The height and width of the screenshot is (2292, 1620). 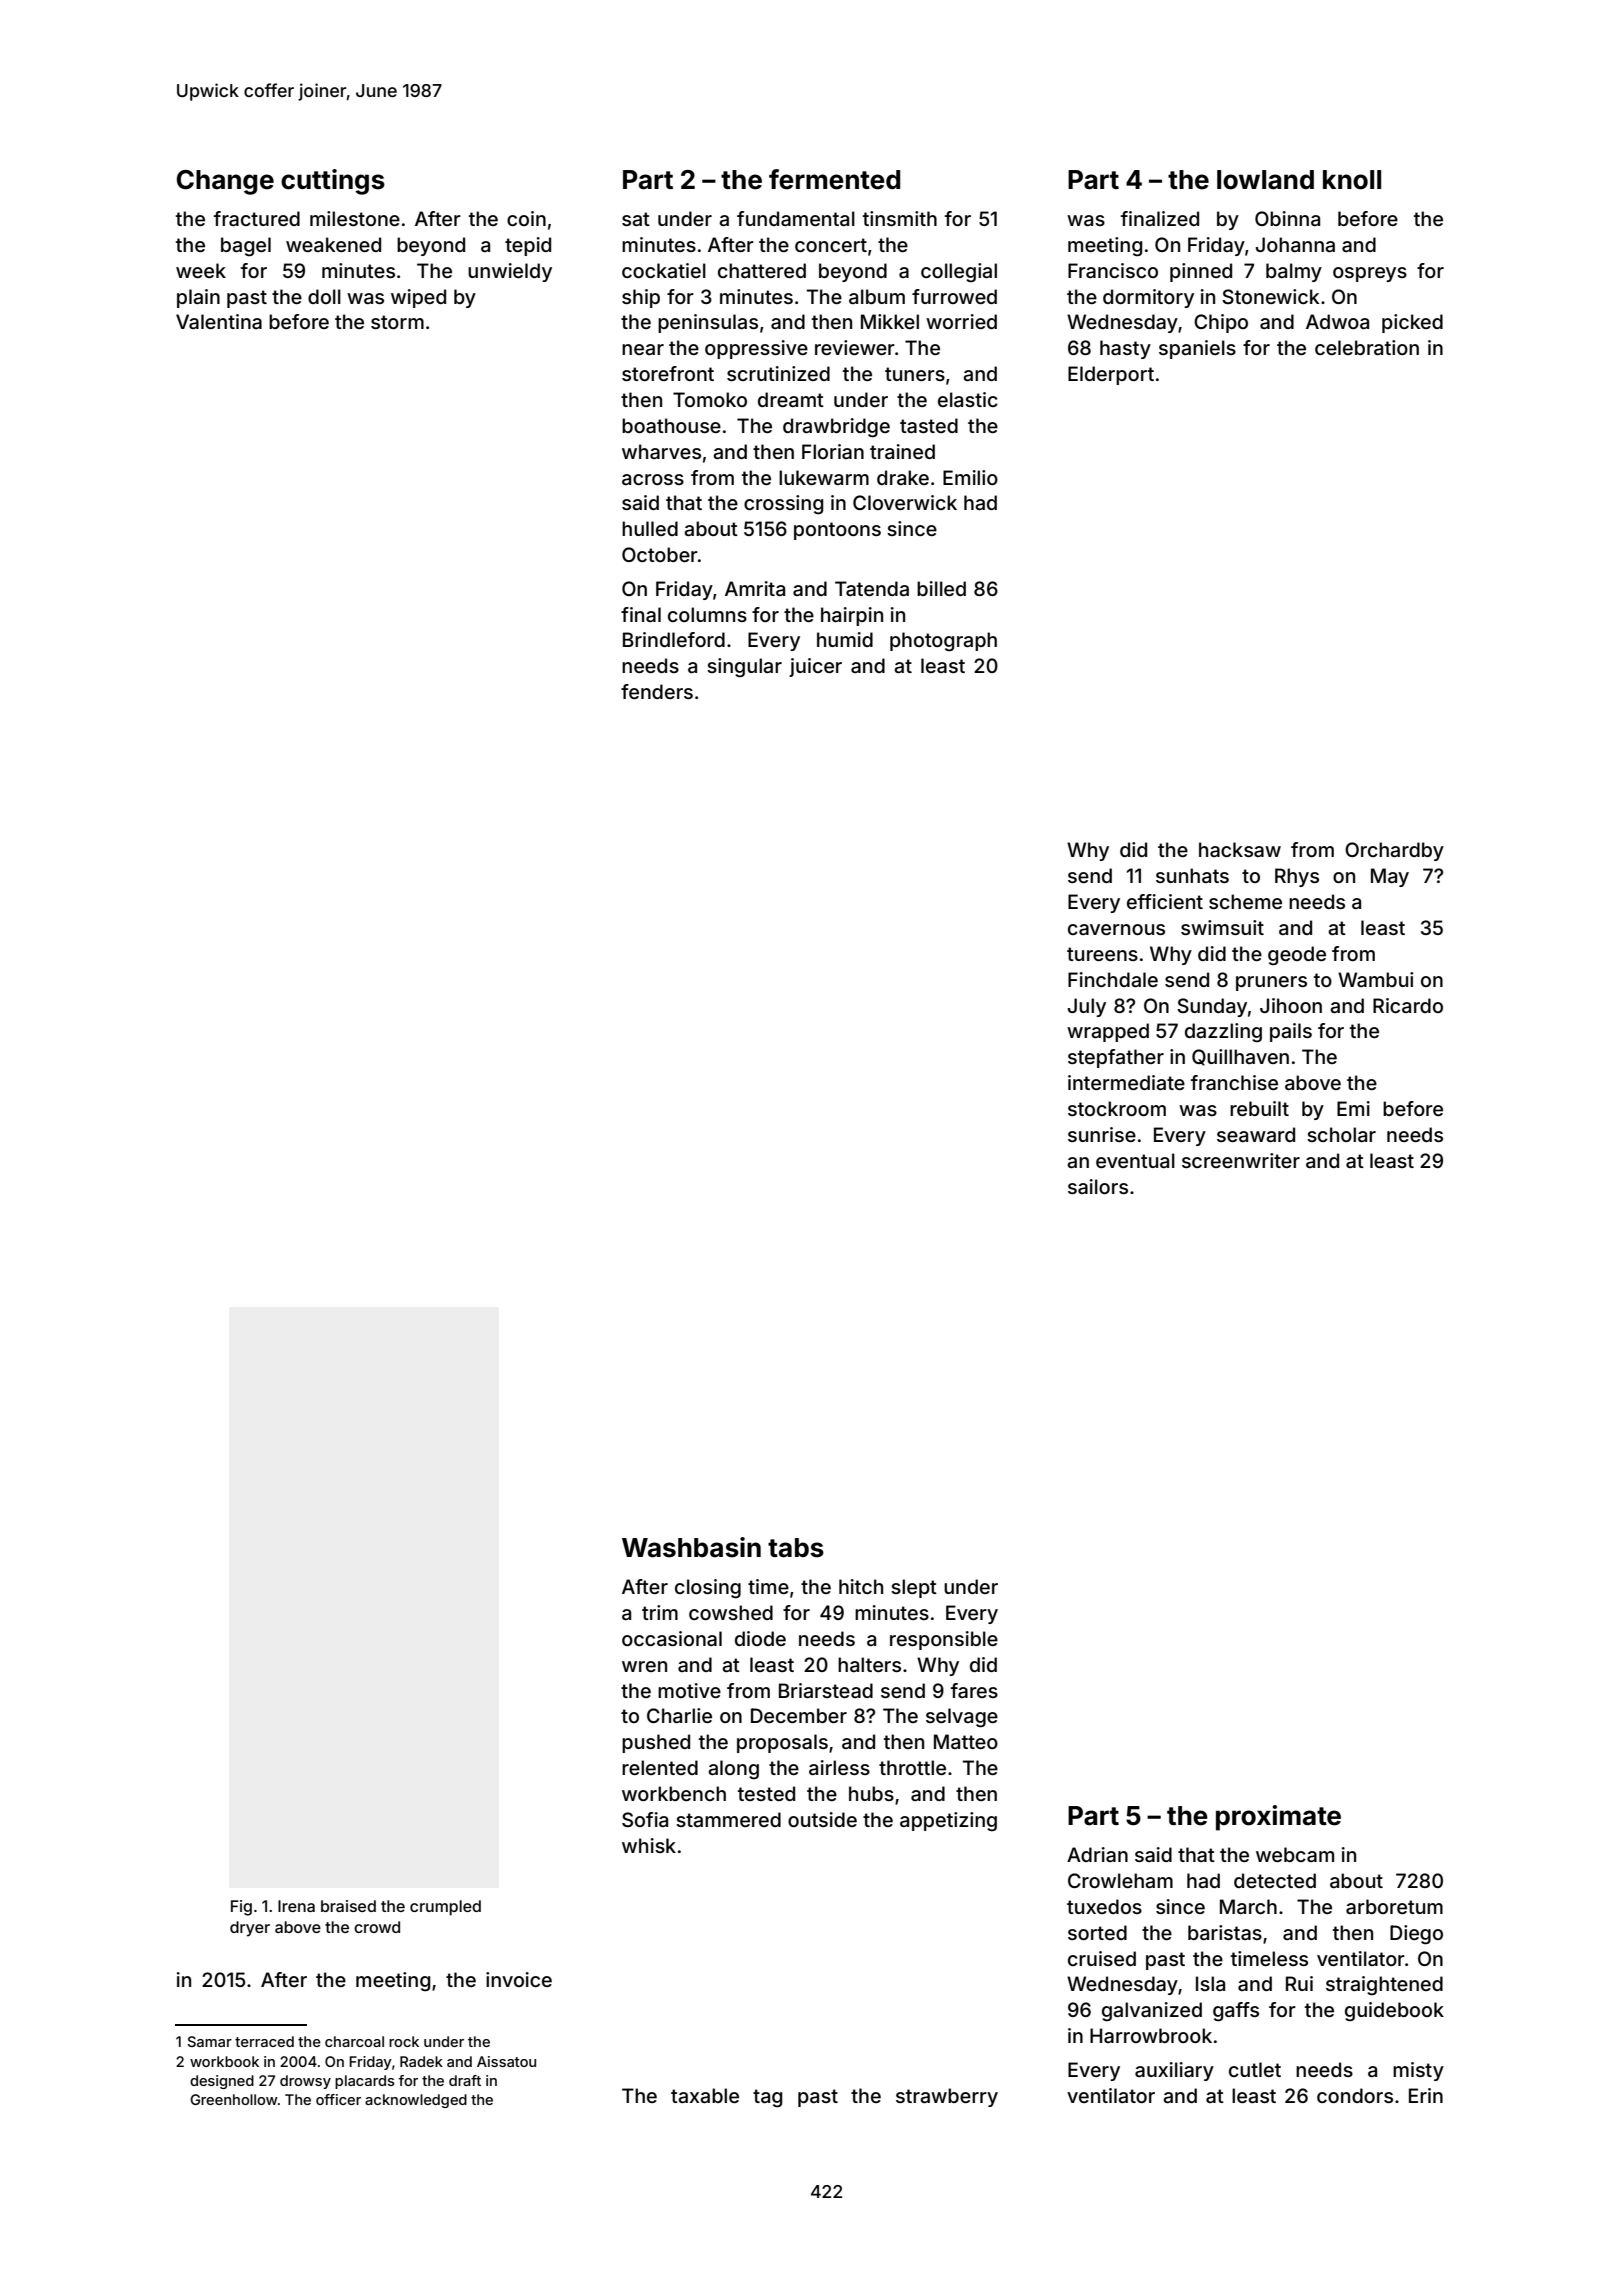 What do you see at coordinates (664, 270) in the screenshot?
I see `cockatiel` at bounding box center [664, 270].
